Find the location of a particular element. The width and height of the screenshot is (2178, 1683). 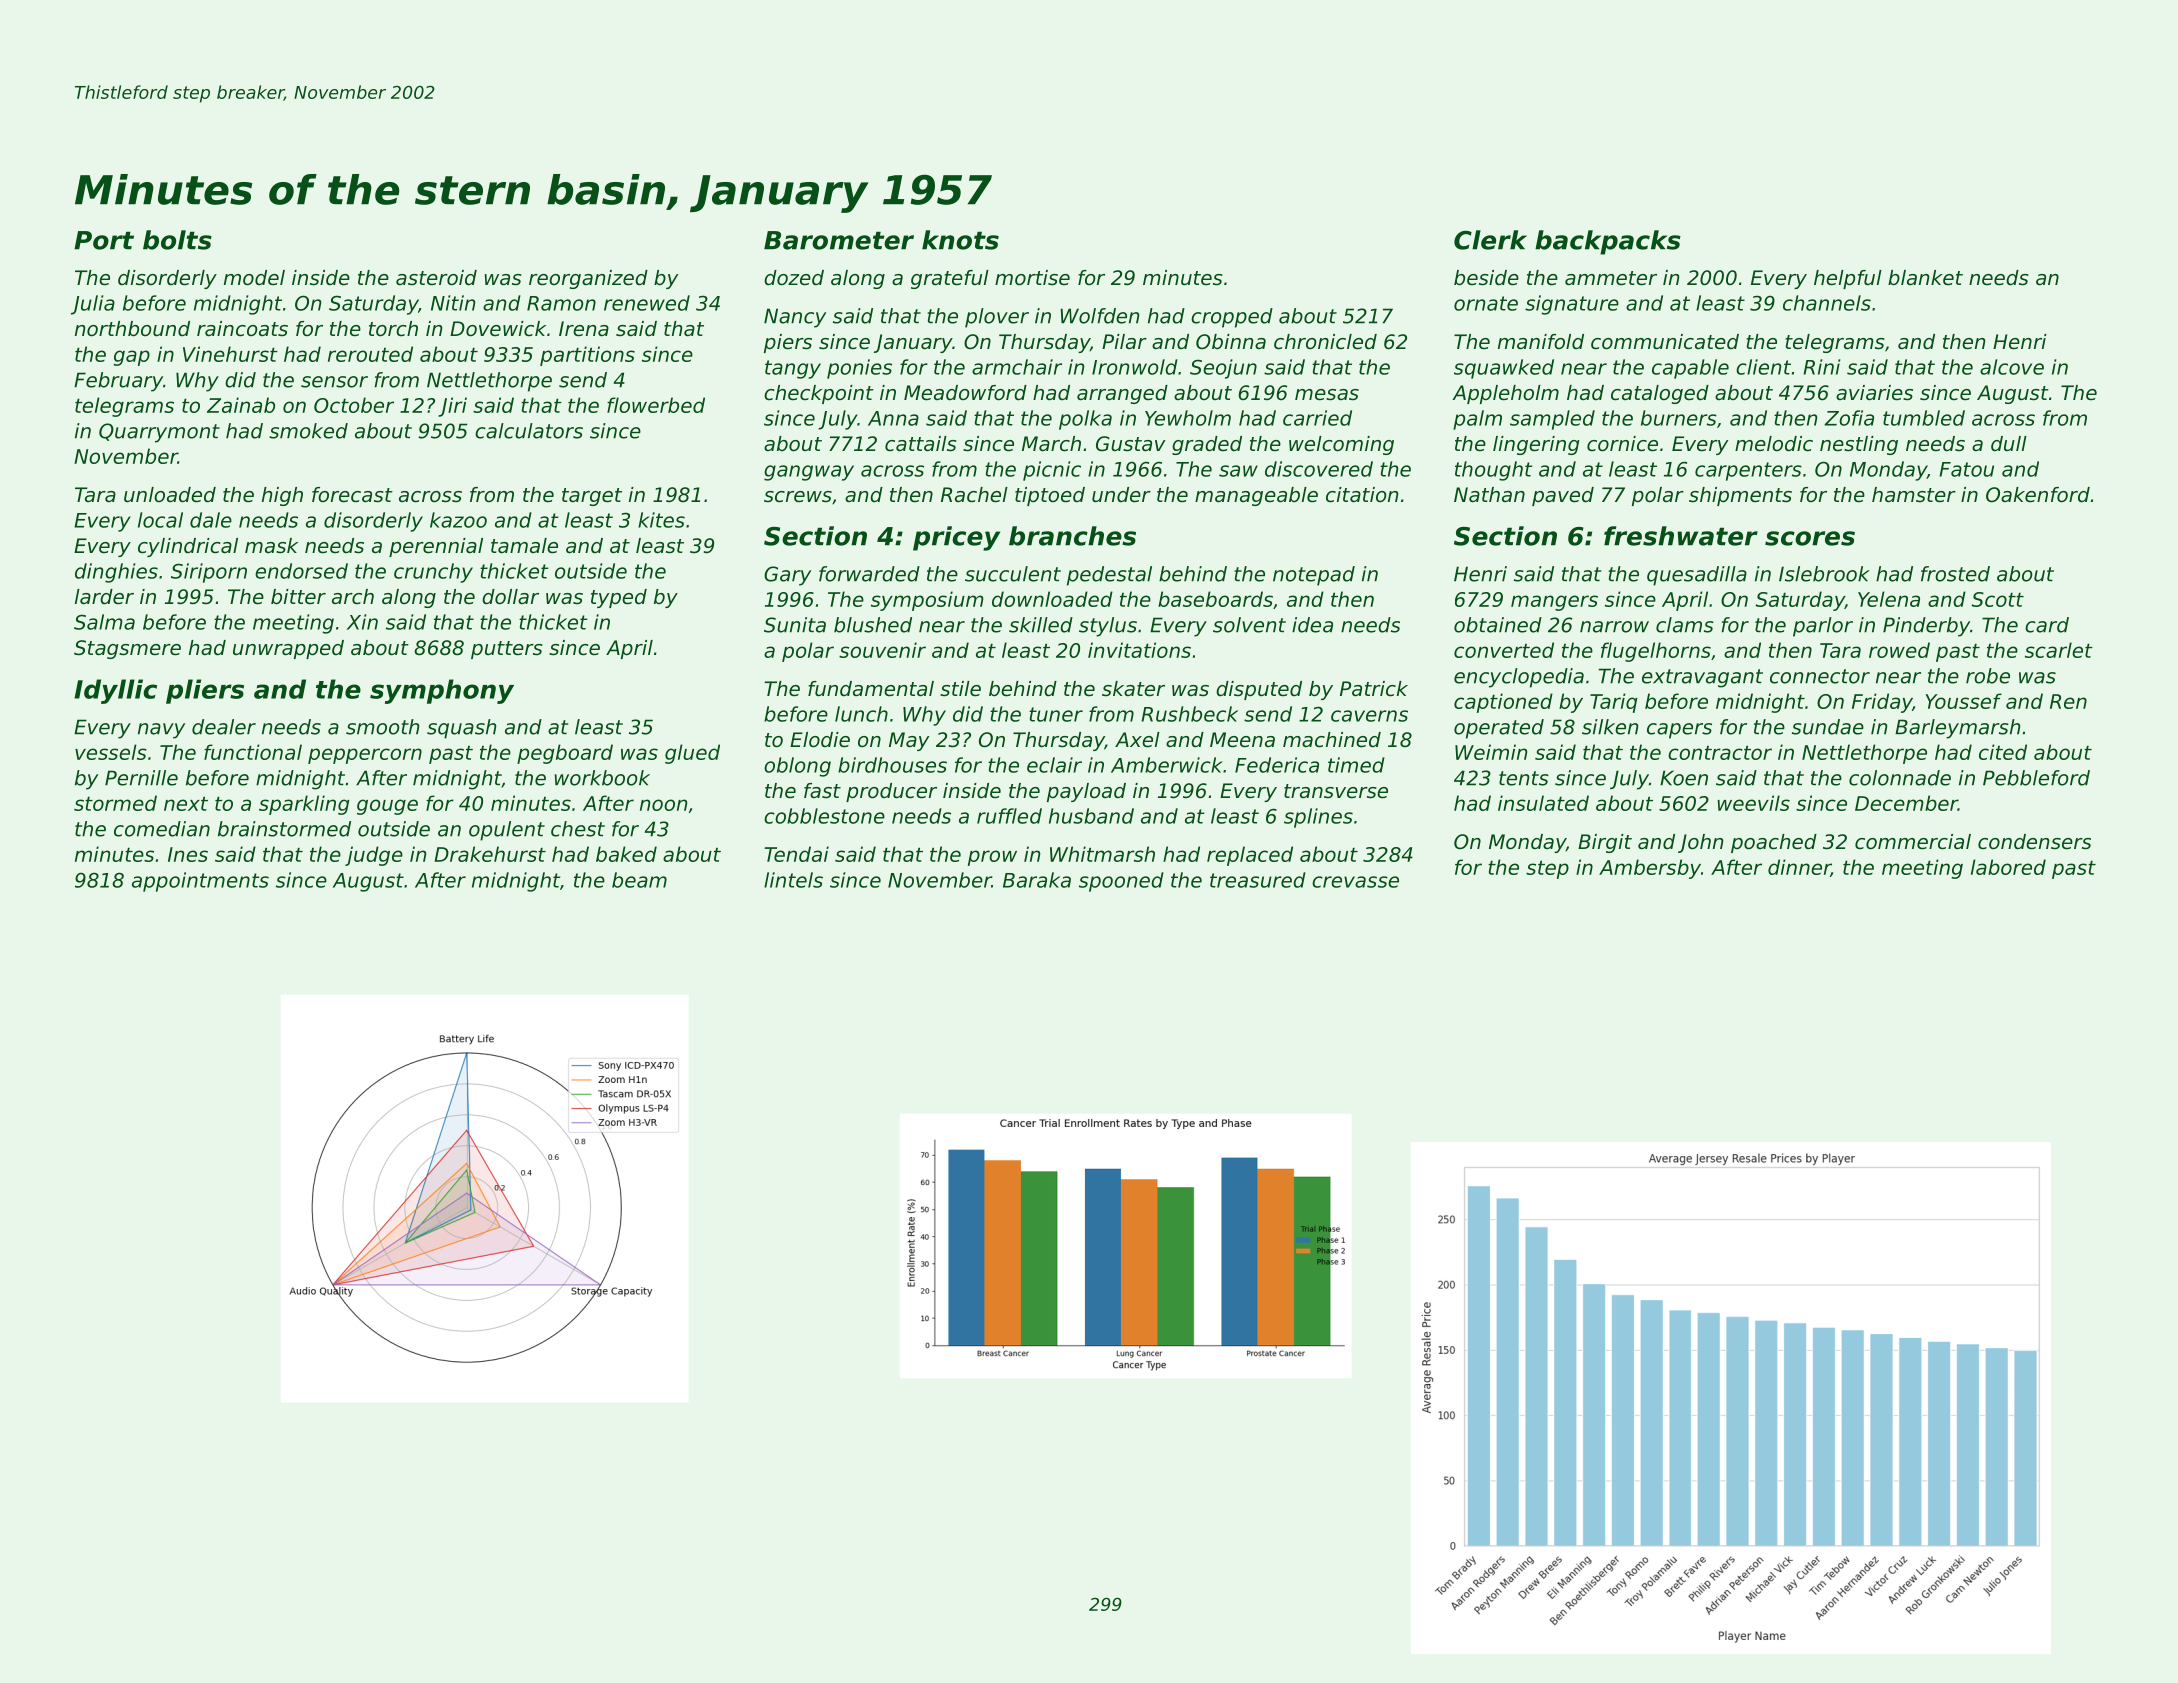

dull is located at coordinates (2009, 444).
